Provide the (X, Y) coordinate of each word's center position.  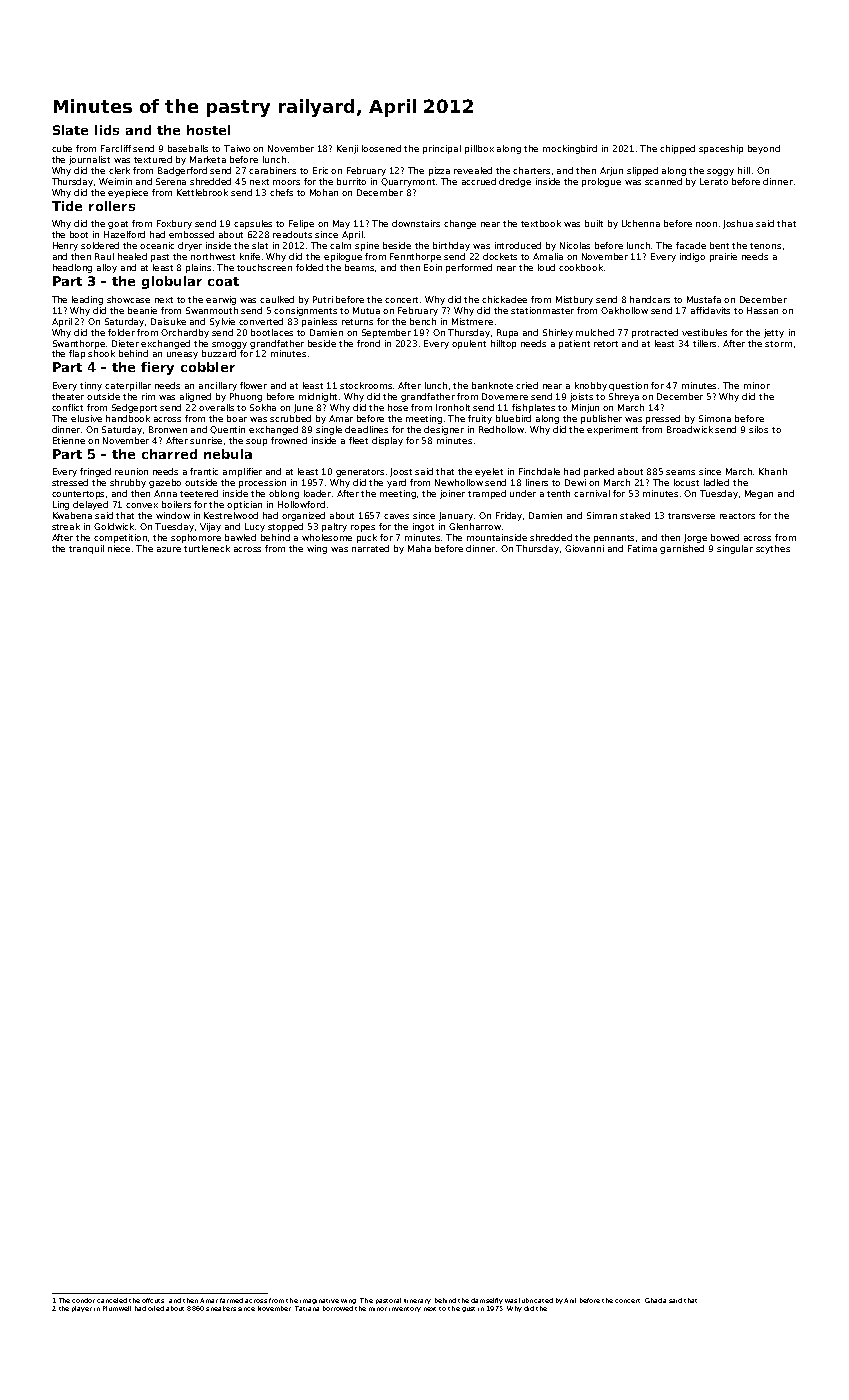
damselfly (487, 1301)
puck (367, 538)
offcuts (153, 1300)
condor (83, 1300)
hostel (208, 130)
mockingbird (570, 149)
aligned (195, 397)
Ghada (655, 1300)
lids (107, 130)
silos (758, 429)
